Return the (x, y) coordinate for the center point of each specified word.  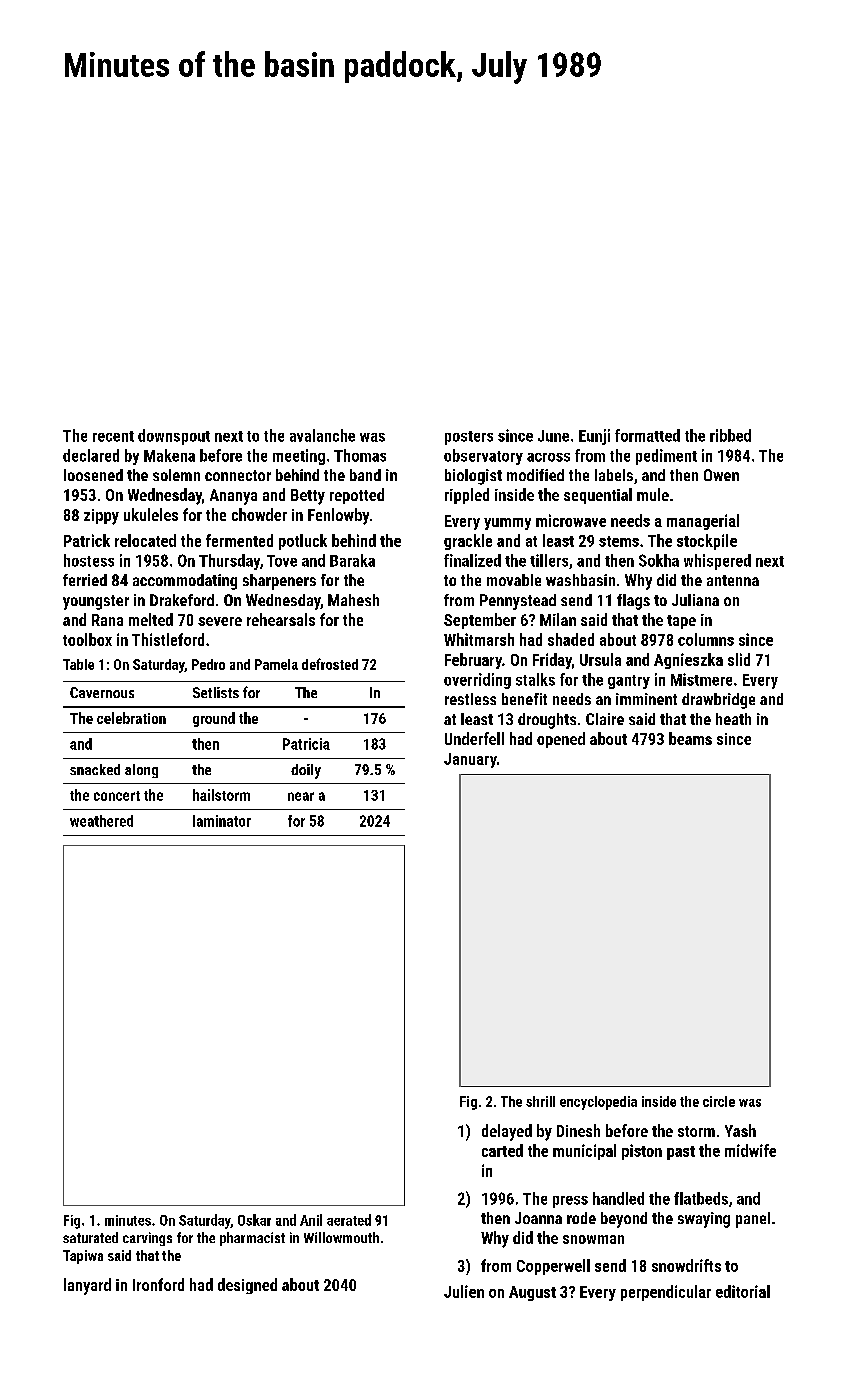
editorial (743, 1291)
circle (719, 1101)
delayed (507, 1132)
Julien (464, 1291)
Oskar (254, 1220)
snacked (95, 769)
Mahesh (353, 600)
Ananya (233, 497)
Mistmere (701, 679)
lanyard (87, 1286)
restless (470, 699)
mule (653, 494)
